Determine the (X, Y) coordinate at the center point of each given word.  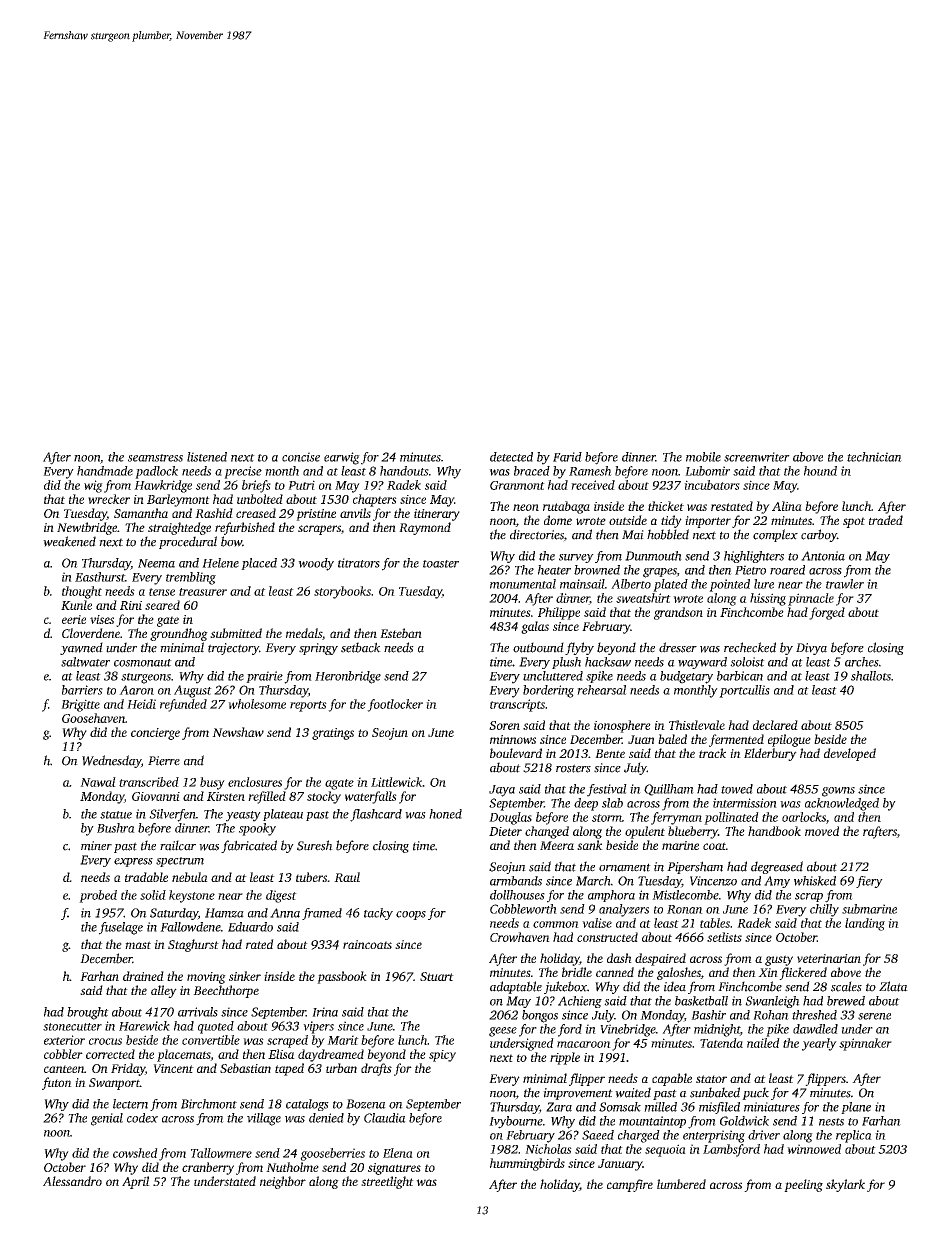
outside (628, 520)
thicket (666, 506)
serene (874, 1016)
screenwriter (757, 457)
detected (511, 457)
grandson (678, 613)
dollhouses (517, 895)
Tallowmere (221, 1153)
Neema (156, 563)
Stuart (437, 976)
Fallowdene (190, 927)
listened (207, 457)
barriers (82, 690)
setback (361, 647)
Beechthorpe (226, 991)
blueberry (693, 832)
